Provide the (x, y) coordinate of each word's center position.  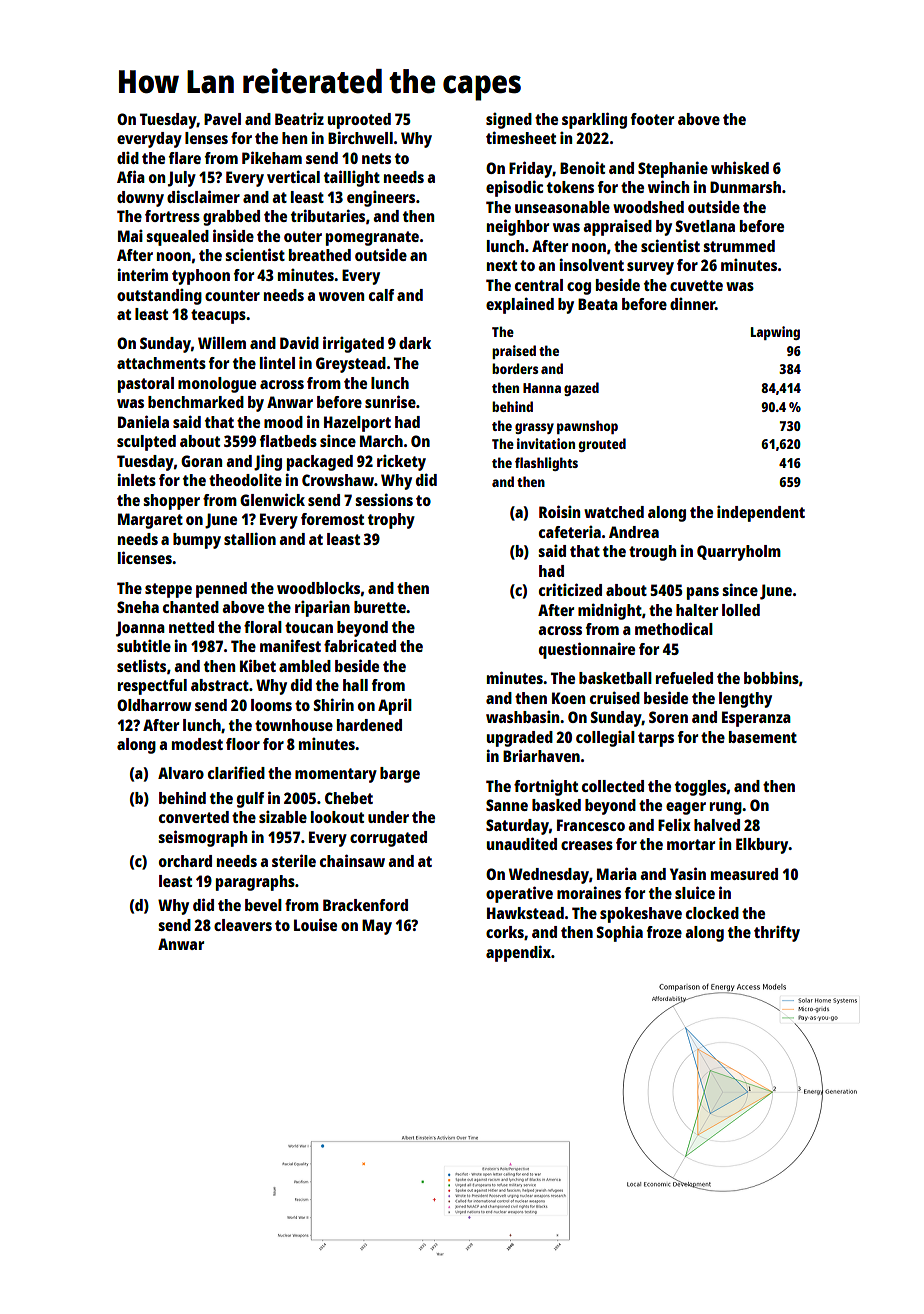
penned (221, 590)
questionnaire (587, 650)
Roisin (559, 511)
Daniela (143, 421)
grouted (602, 445)
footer (652, 119)
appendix (518, 953)
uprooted (359, 121)
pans (703, 593)
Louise (315, 924)
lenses (206, 138)
